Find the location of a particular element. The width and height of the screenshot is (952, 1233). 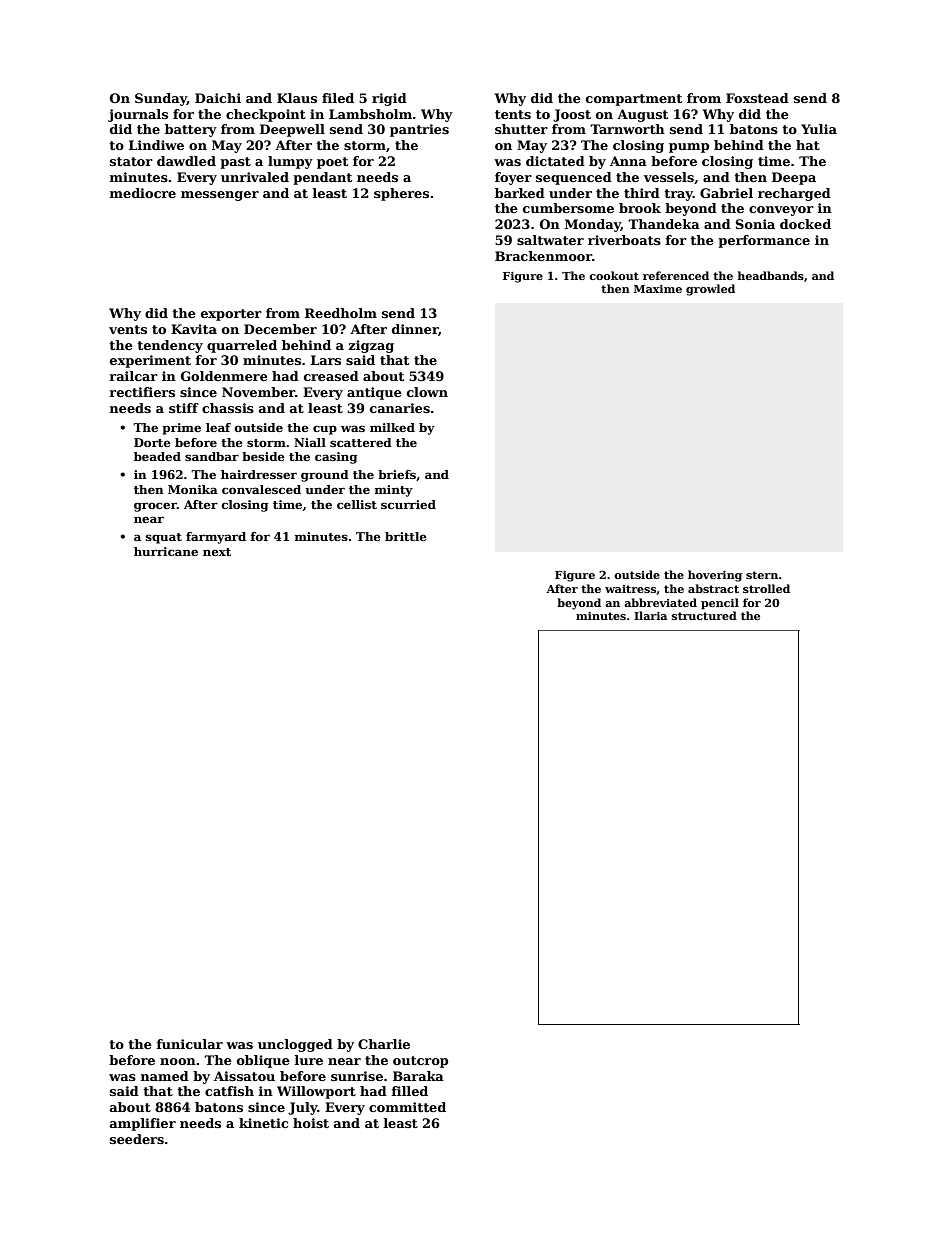

Brackenmoor is located at coordinates (543, 256).
